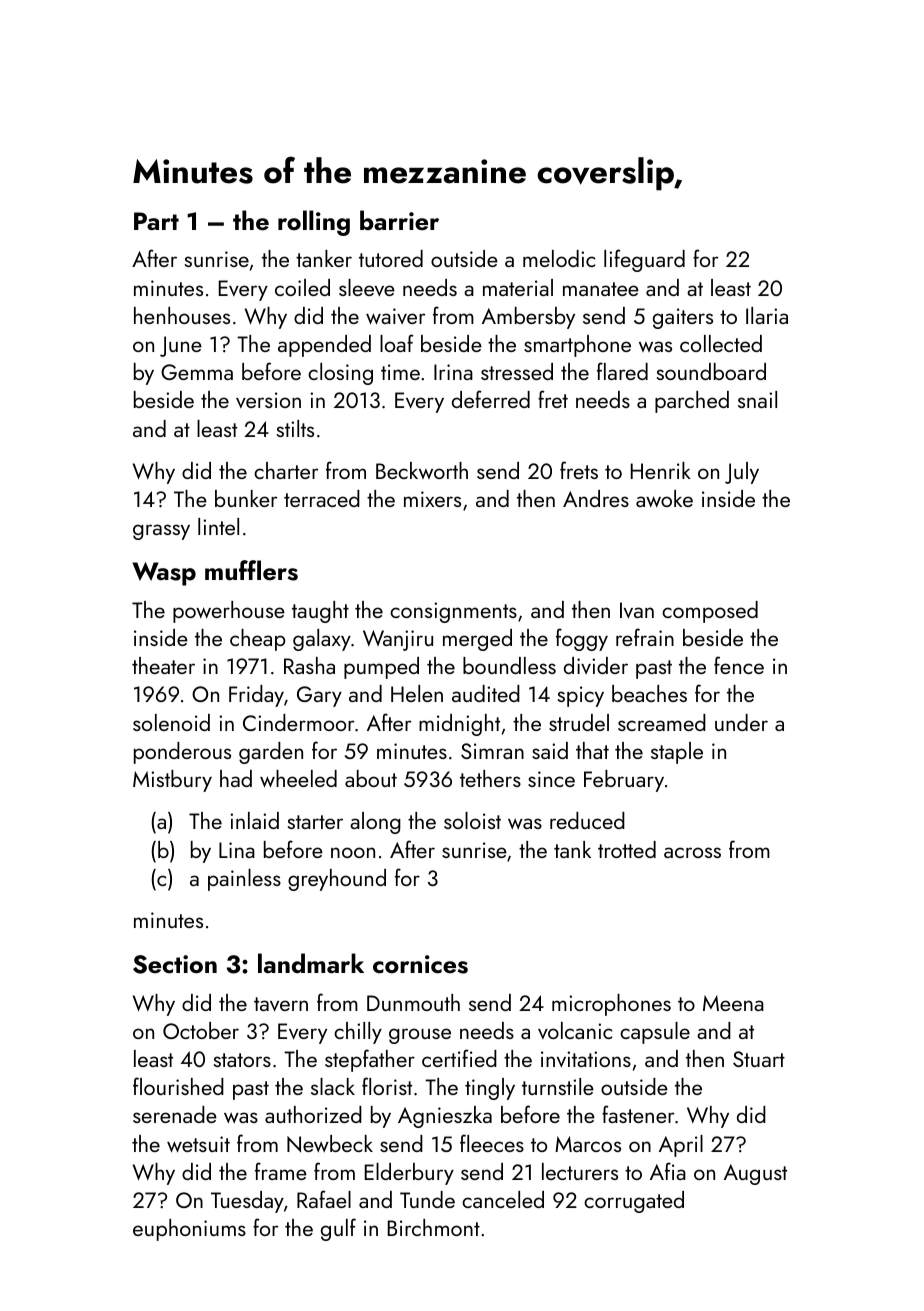  Describe the element at coordinates (337, 880) in the page. I see `greyhound` at that location.
